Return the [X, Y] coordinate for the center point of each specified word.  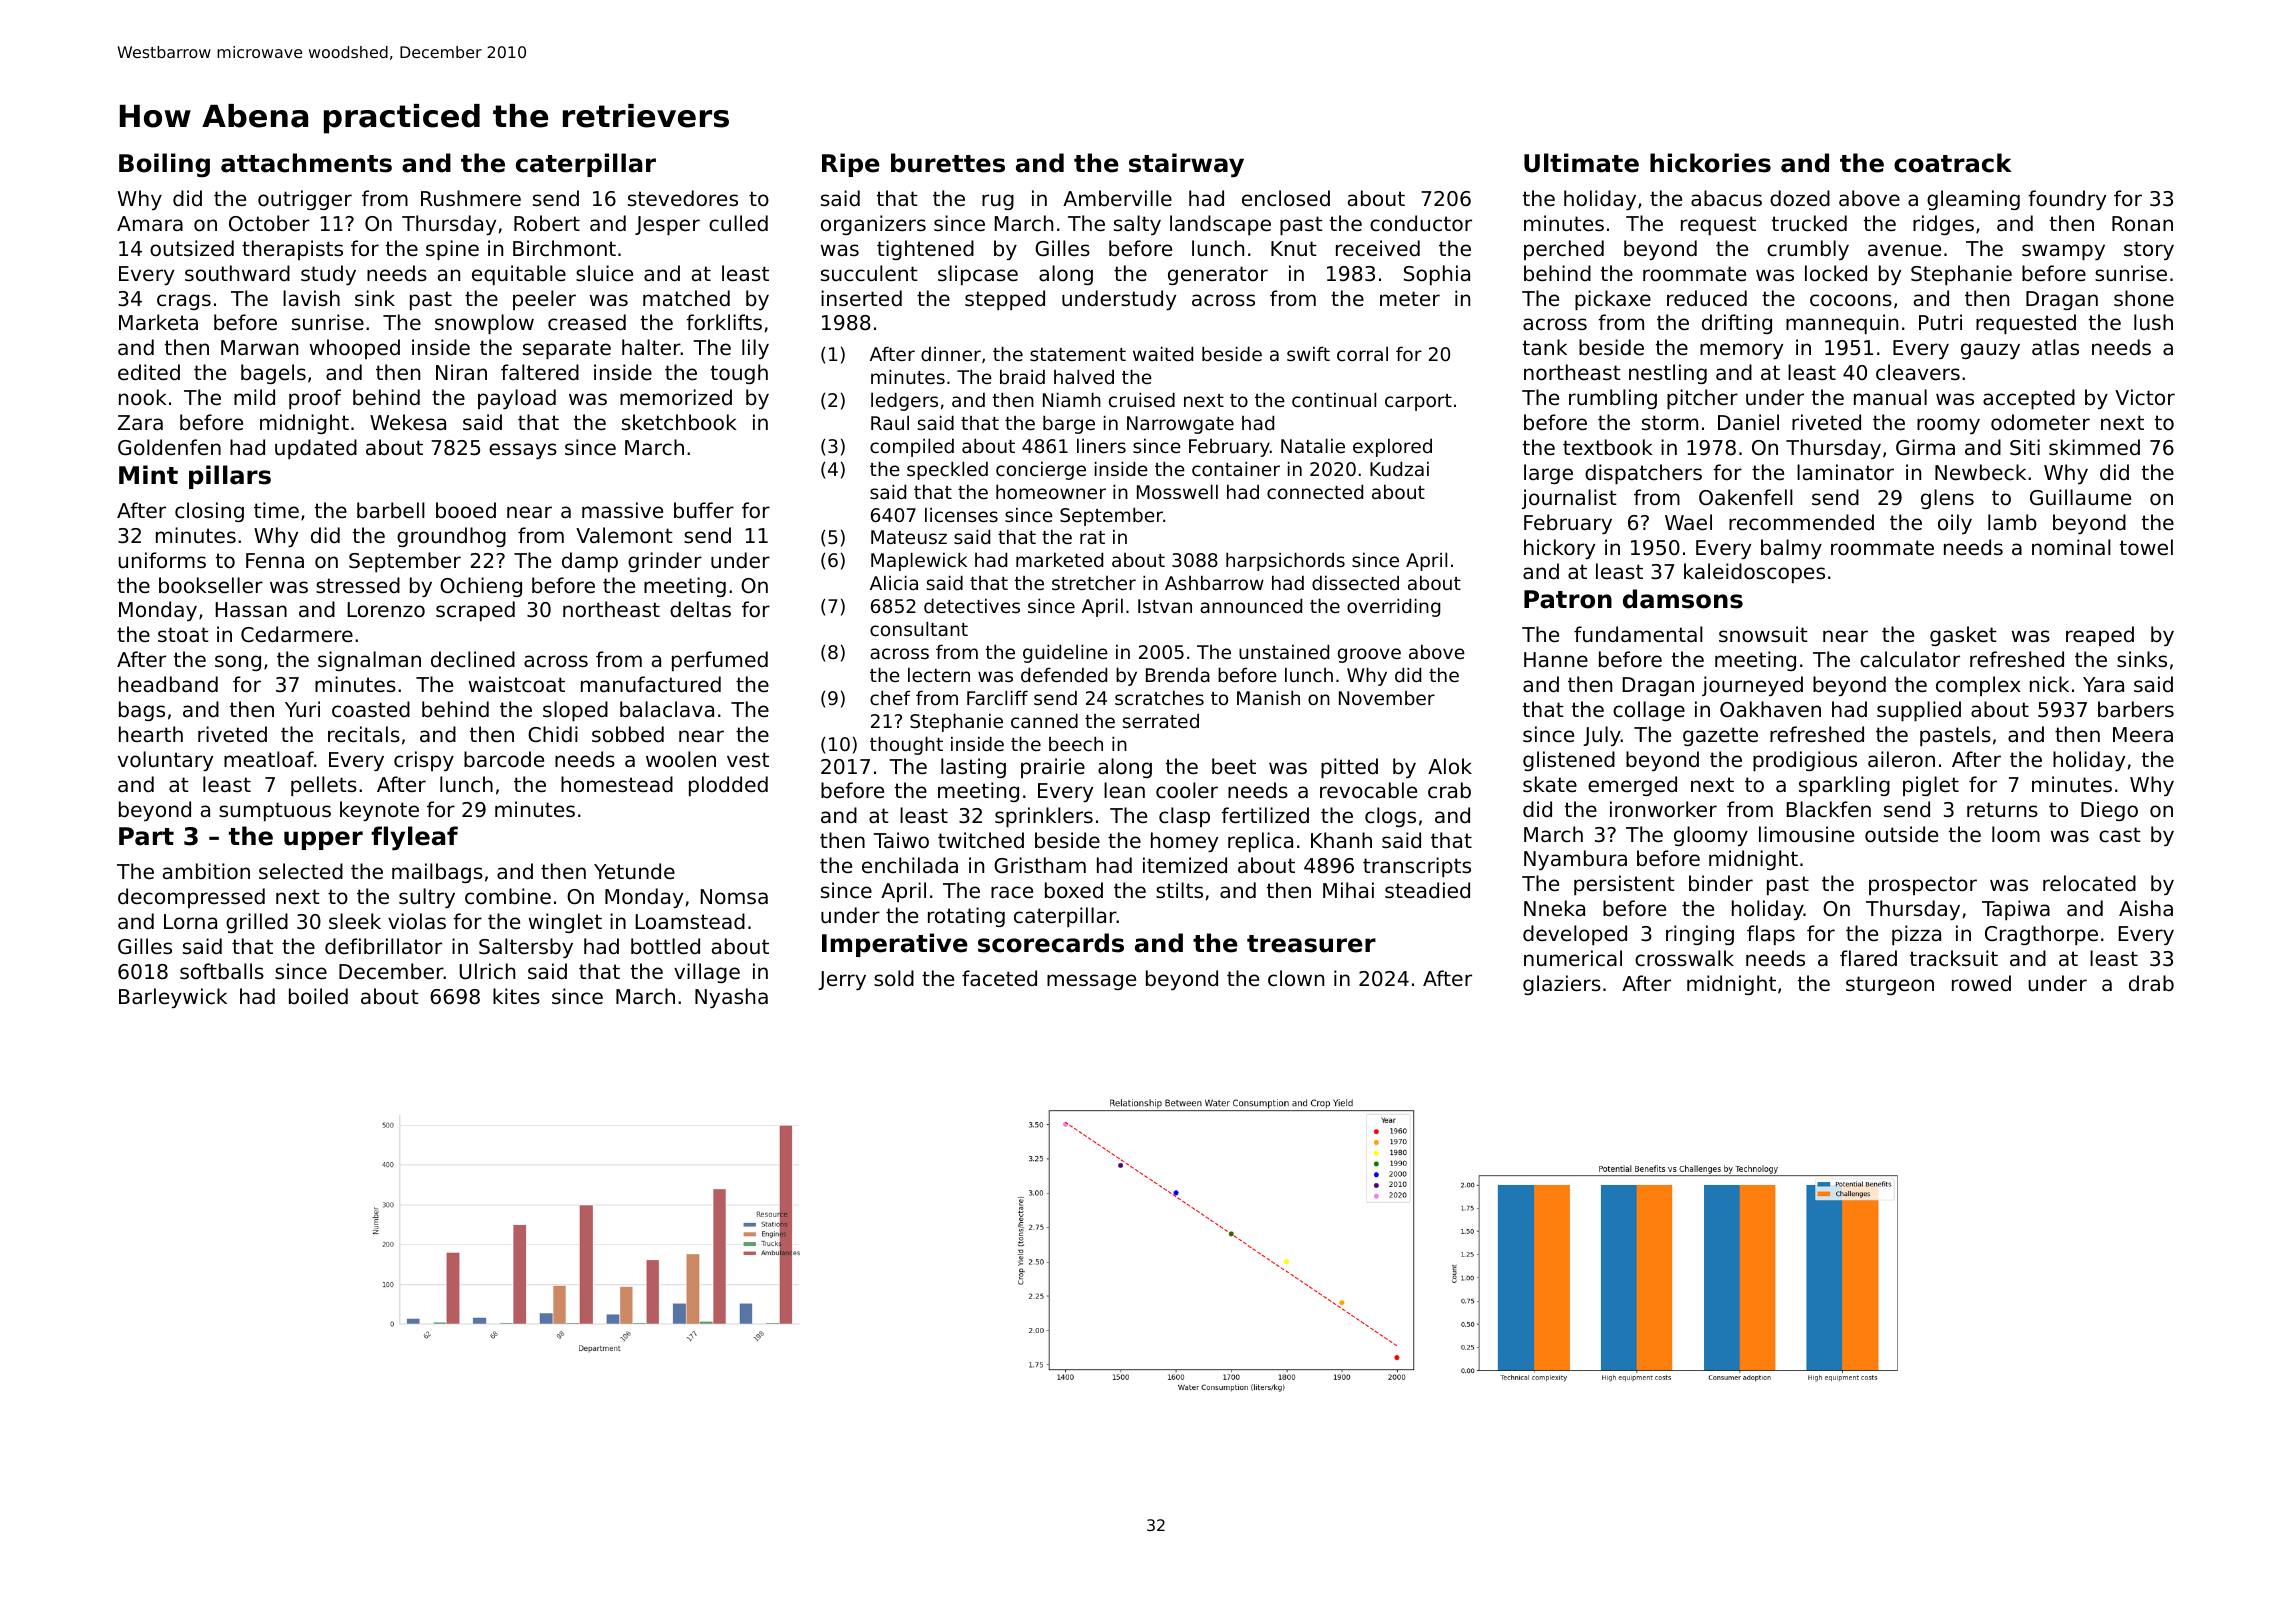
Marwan [259, 348]
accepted [2029, 399]
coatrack [1953, 163]
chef [890, 697]
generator [1218, 275]
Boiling [164, 165]
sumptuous [275, 811]
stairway [1186, 165]
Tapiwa [2016, 910]
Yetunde [634, 871]
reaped [2100, 636]
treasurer [1311, 944]
